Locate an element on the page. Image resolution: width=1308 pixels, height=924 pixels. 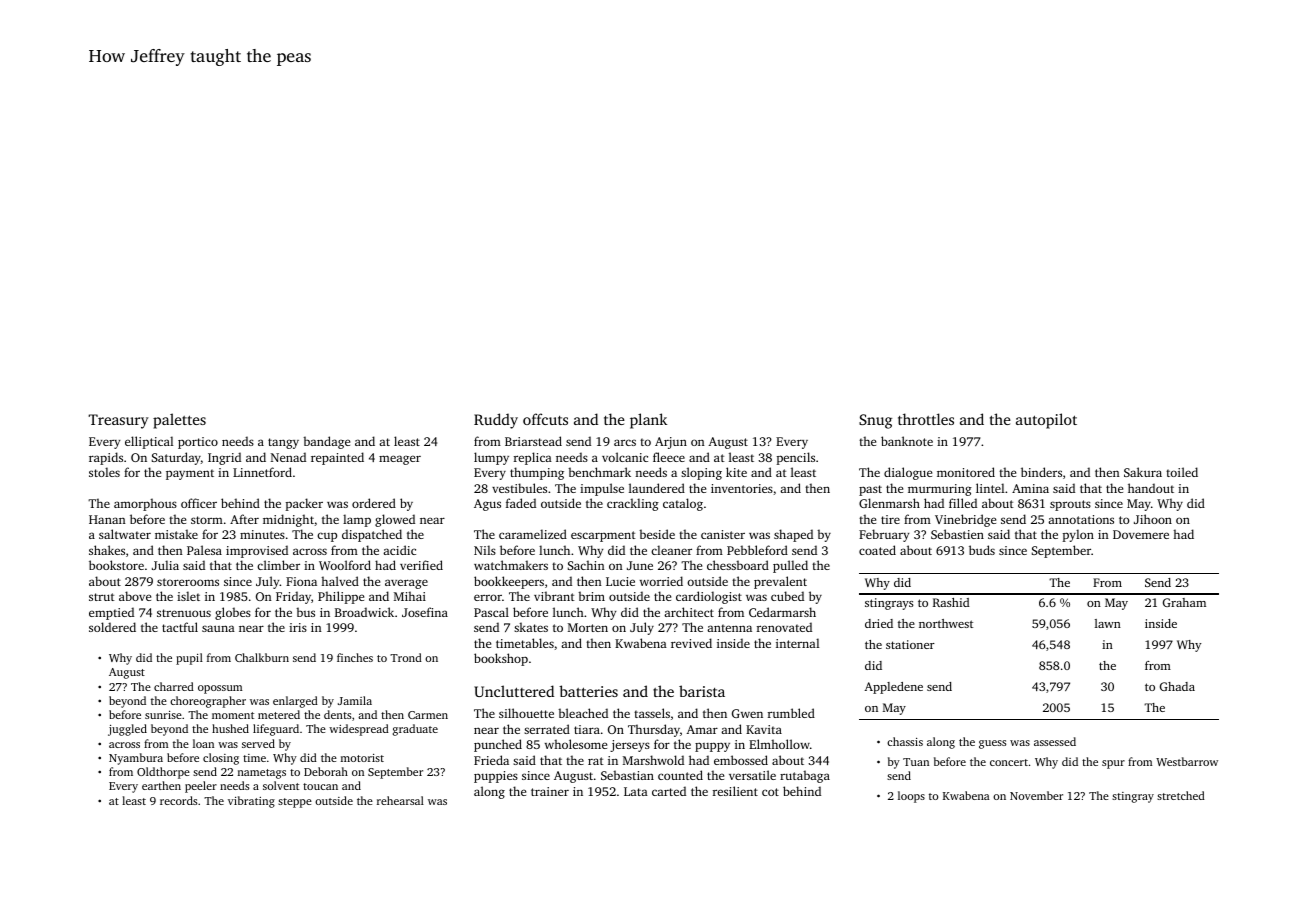
toucan is located at coordinates (320, 786).
